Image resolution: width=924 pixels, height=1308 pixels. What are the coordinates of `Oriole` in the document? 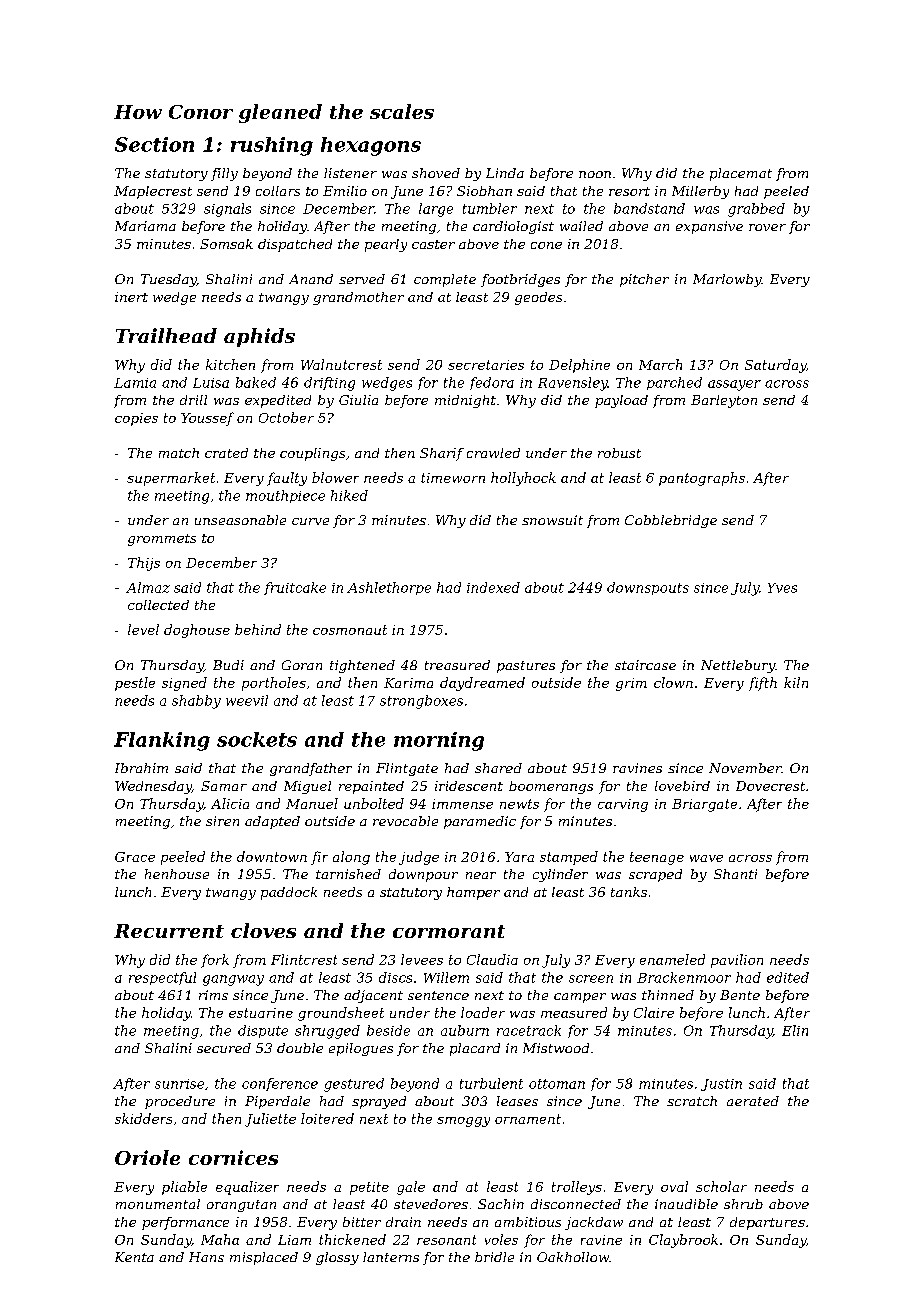 It's located at (147, 1157).
